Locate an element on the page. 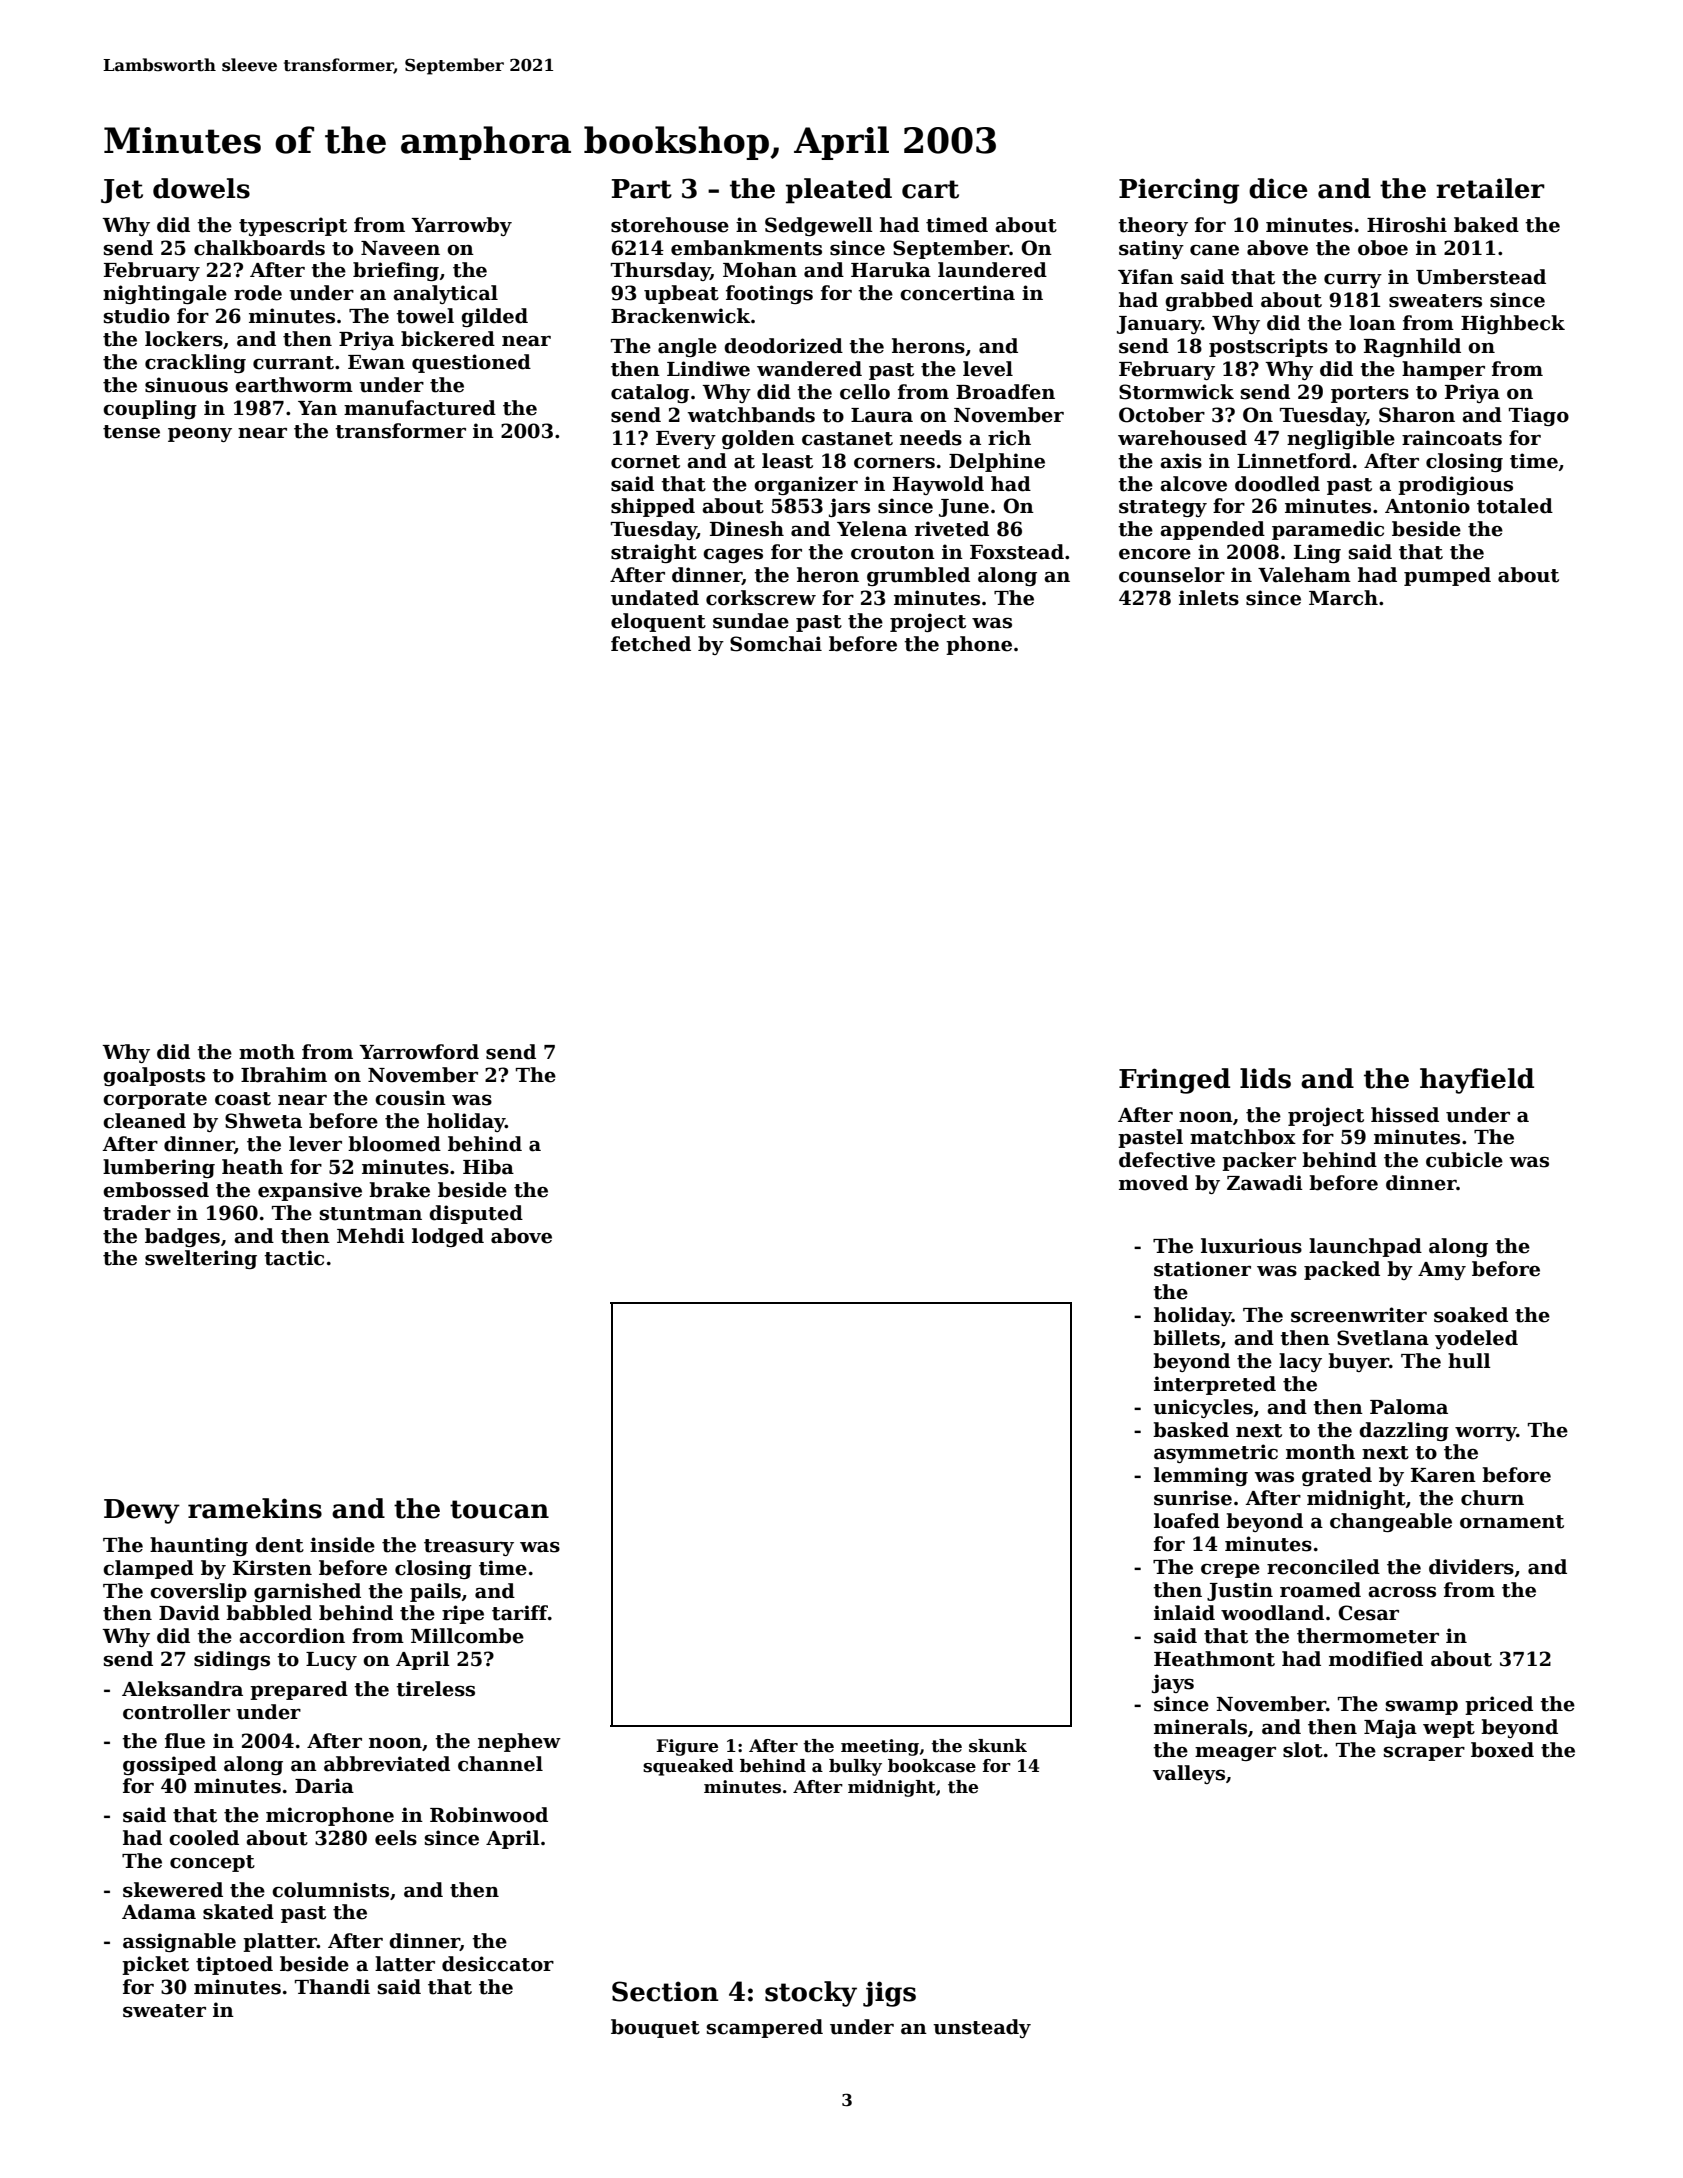 The image size is (1683, 2178). coverslip is located at coordinates (198, 1592).
